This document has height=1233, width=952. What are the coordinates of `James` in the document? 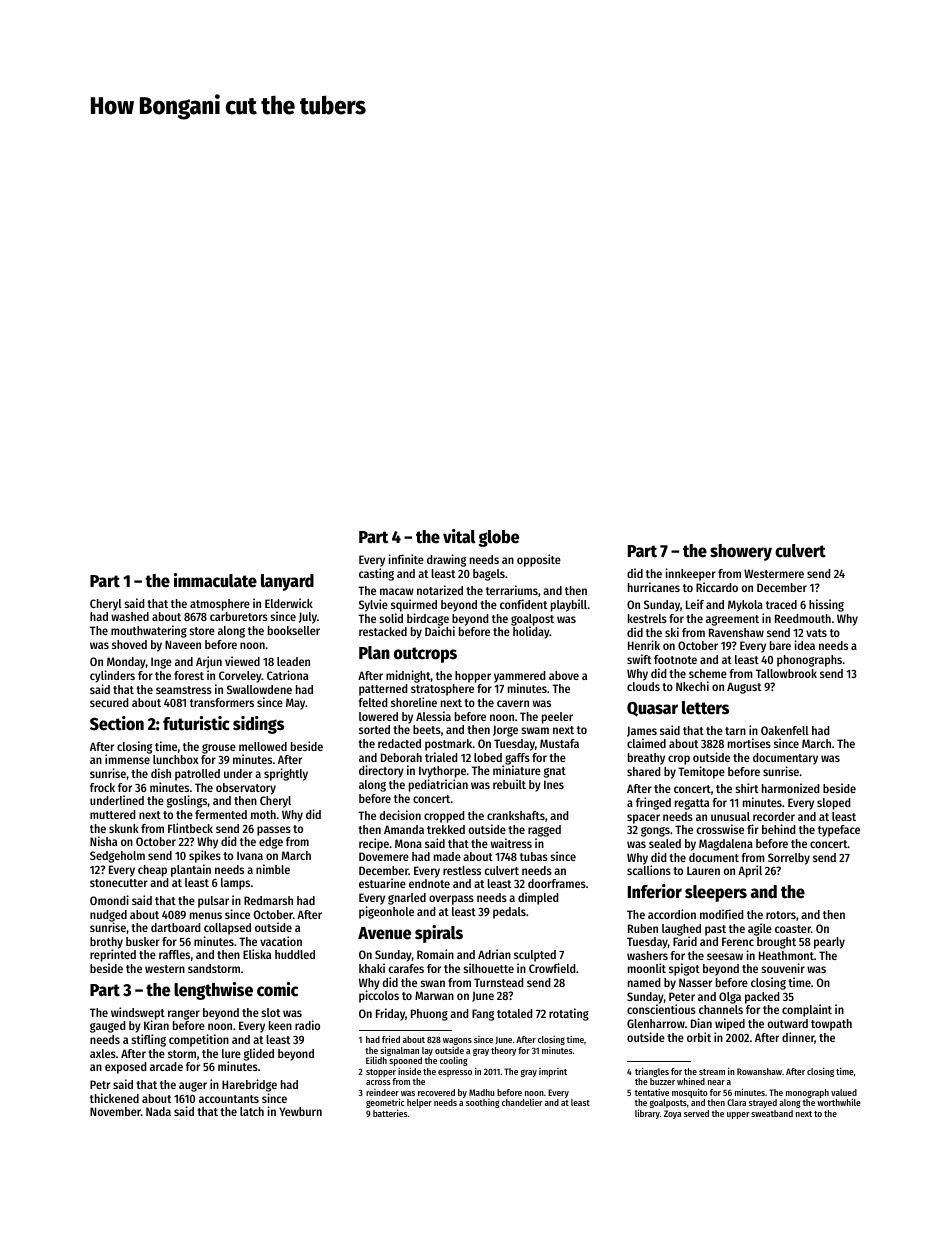 It's located at (642, 731).
